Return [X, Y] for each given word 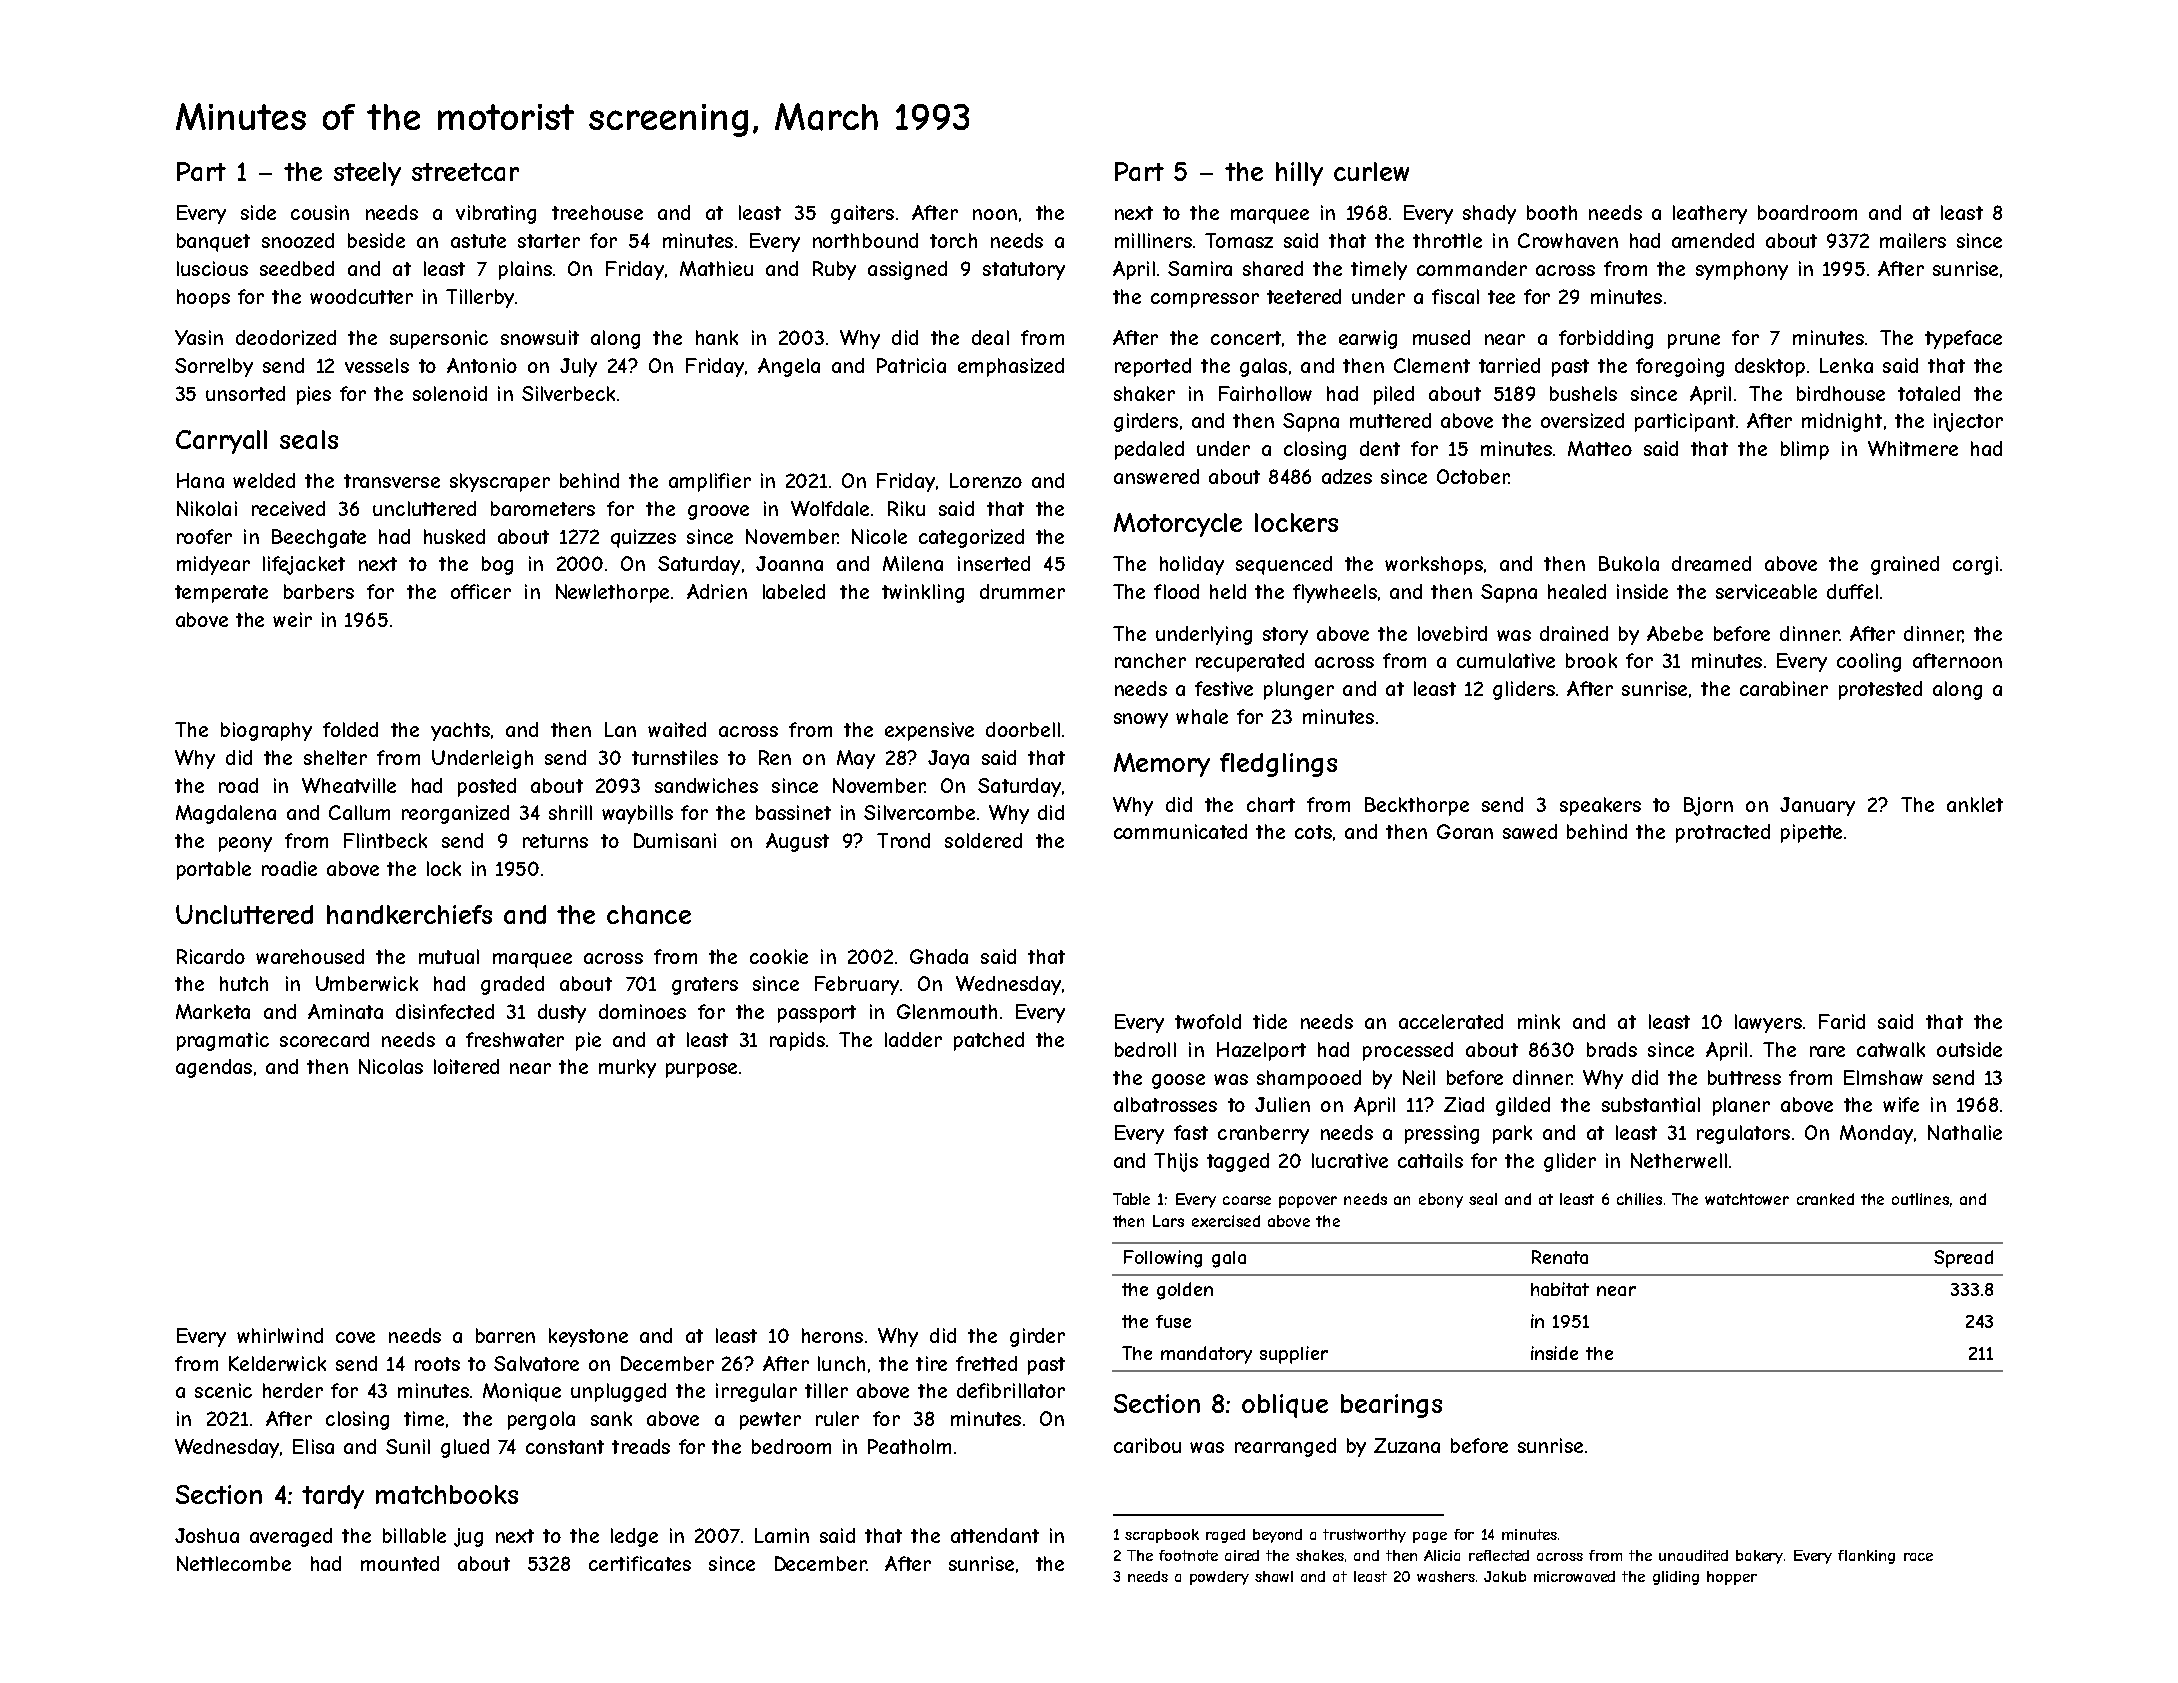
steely [367, 174]
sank [611, 1418]
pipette [1811, 833]
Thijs [1176, 1162]
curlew [1371, 171]
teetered [1304, 296]
